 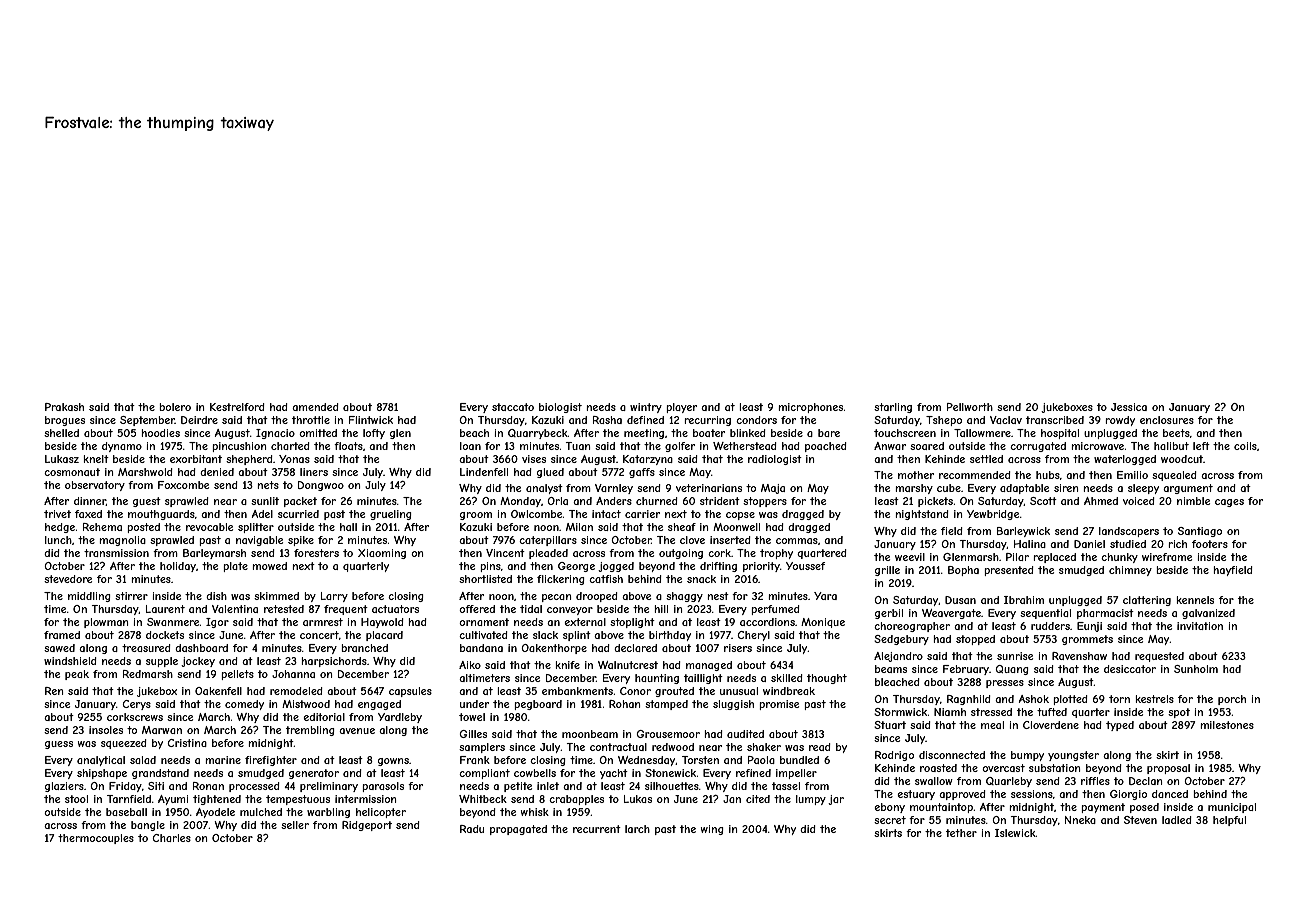 I want to click on brogues, so click(x=65, y=421).
